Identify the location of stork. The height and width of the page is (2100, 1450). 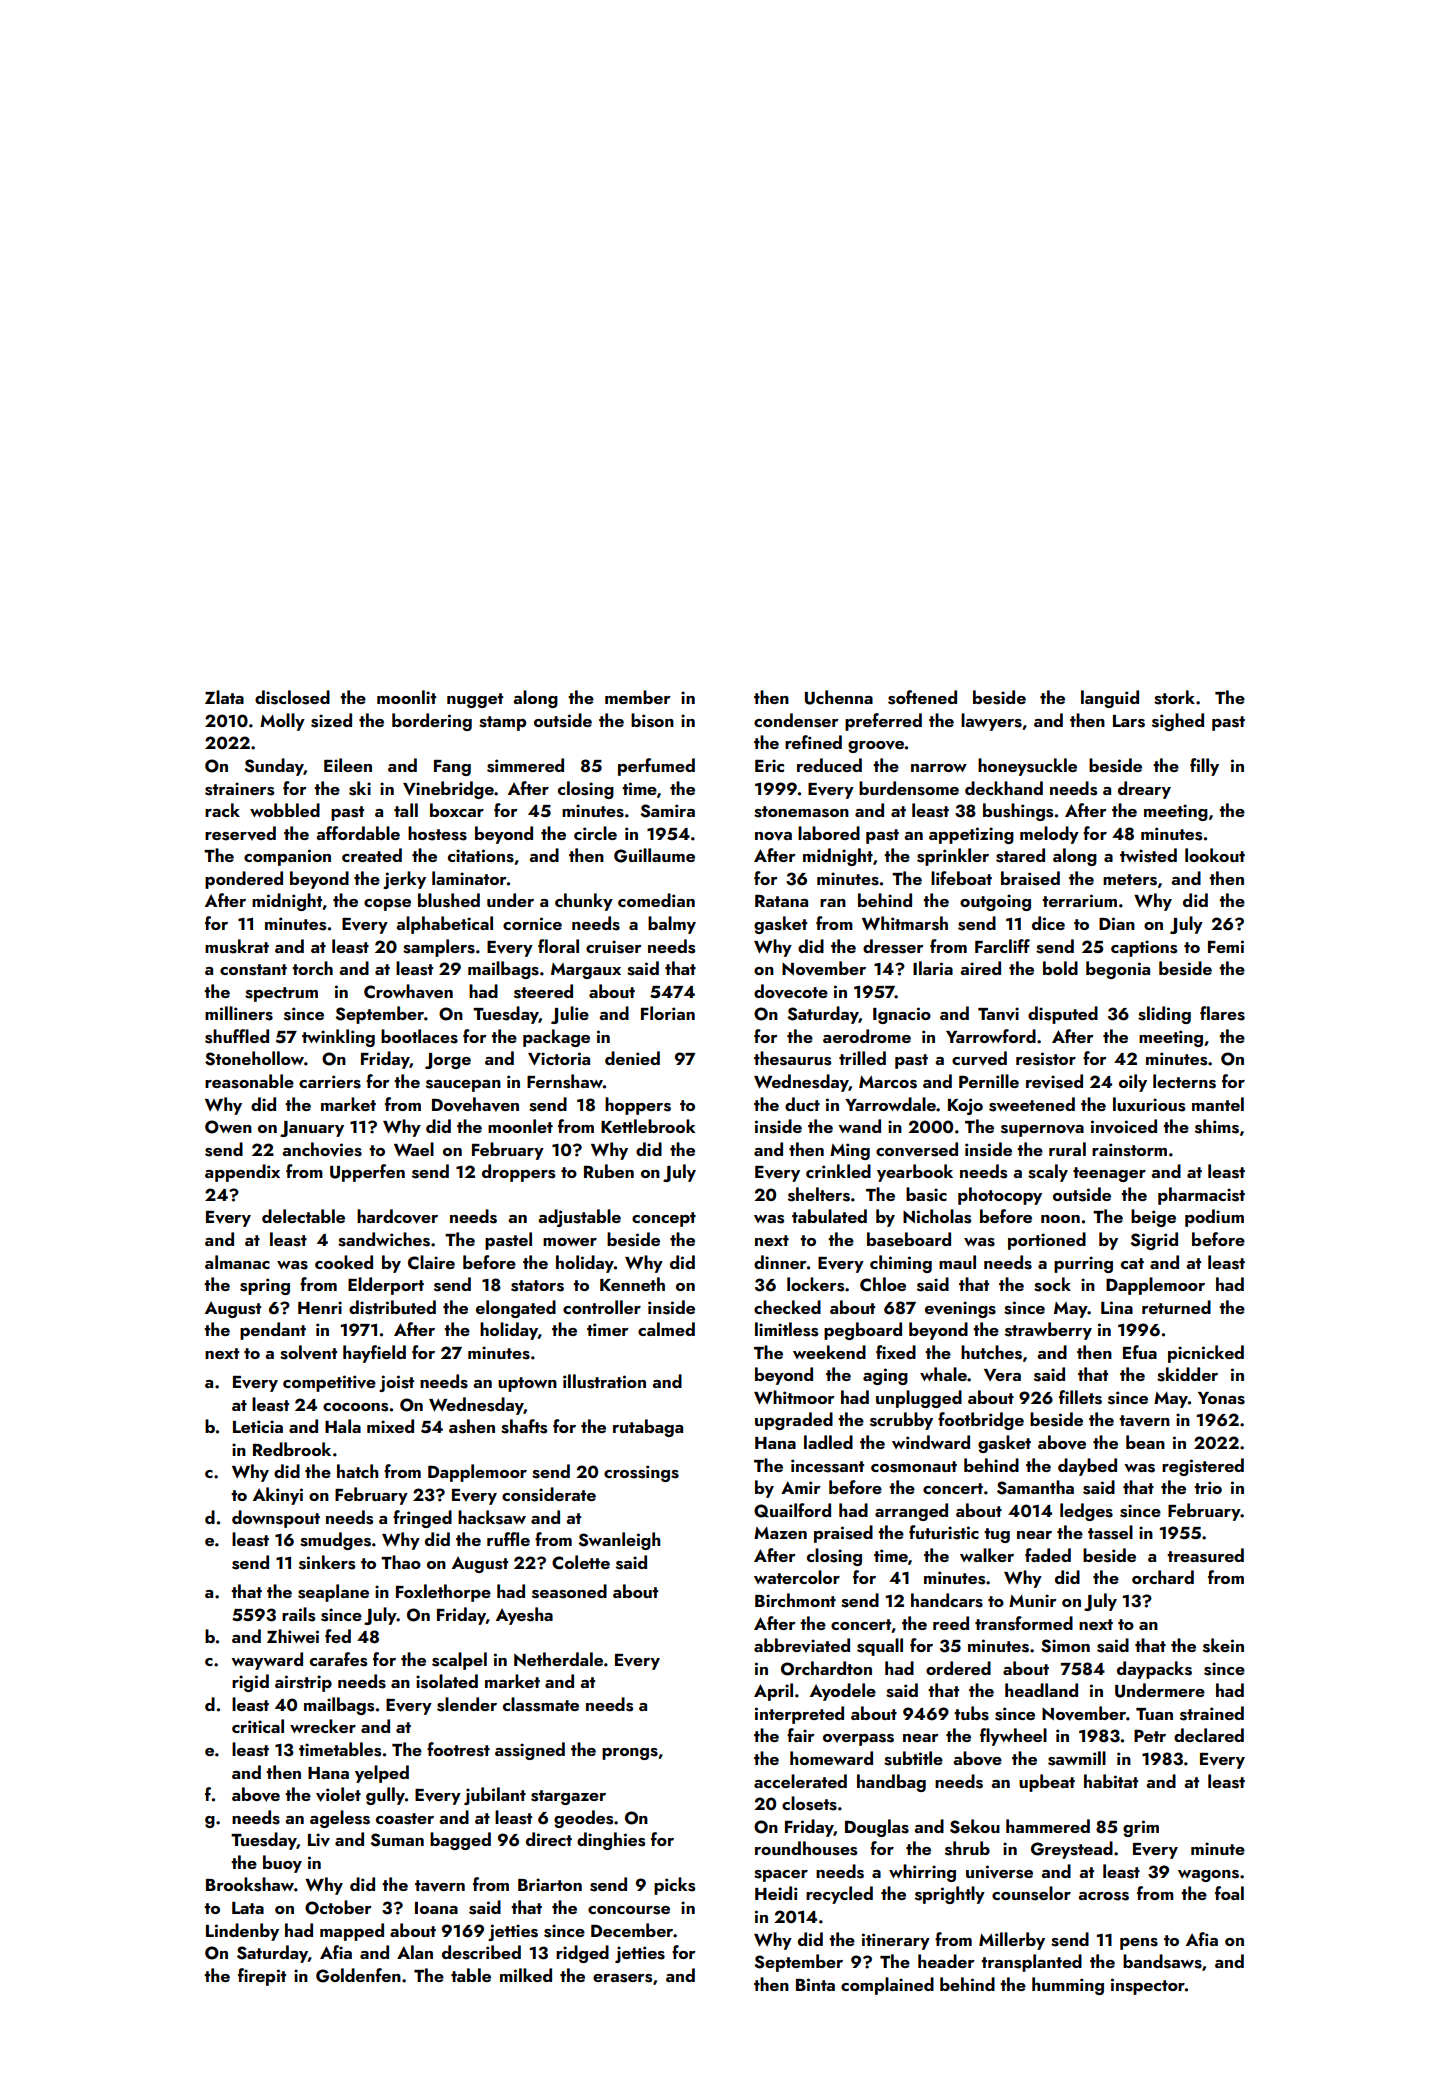
(1174, 697).
